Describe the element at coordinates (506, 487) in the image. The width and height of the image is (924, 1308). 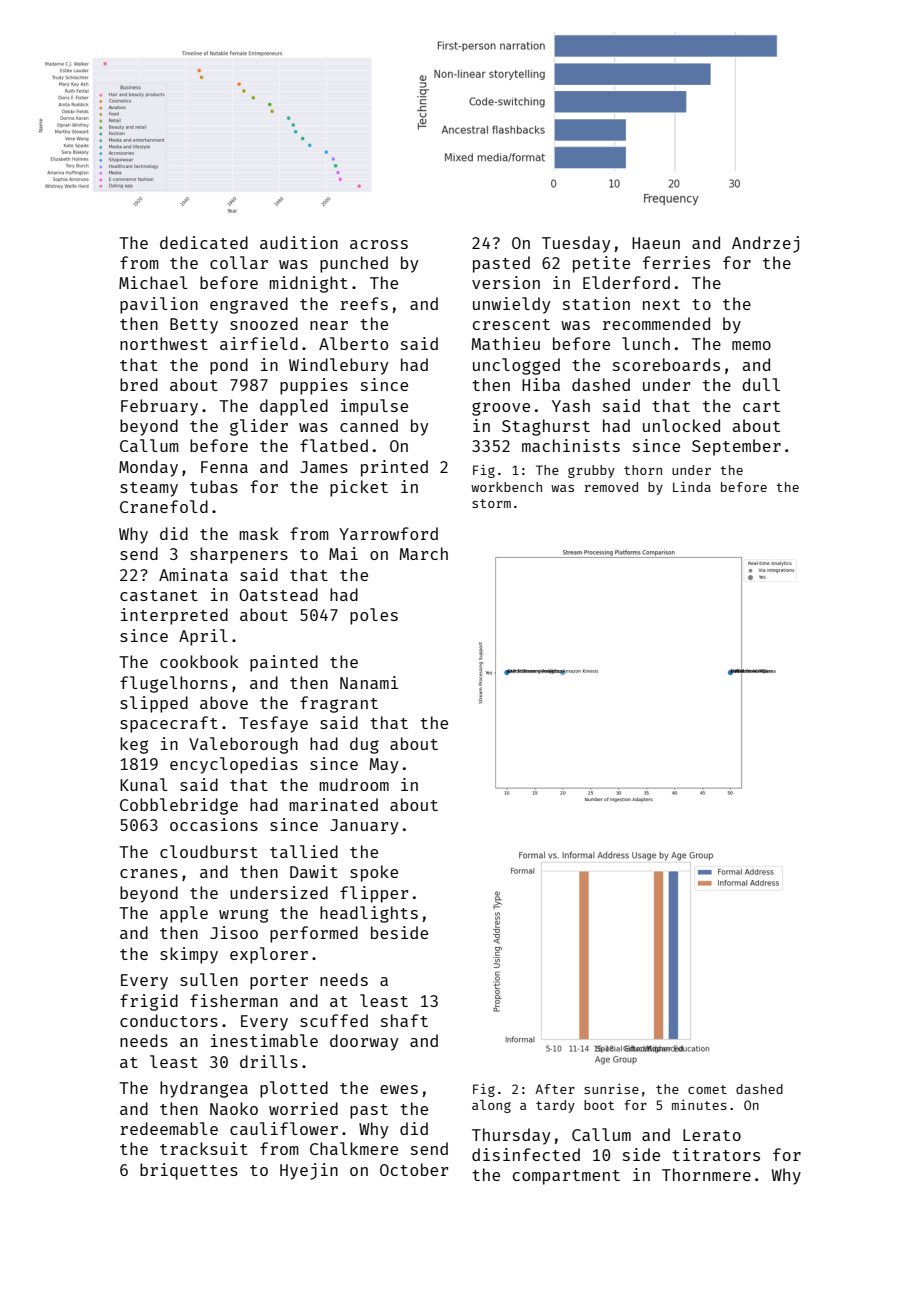
I see `workbench` at that location.
